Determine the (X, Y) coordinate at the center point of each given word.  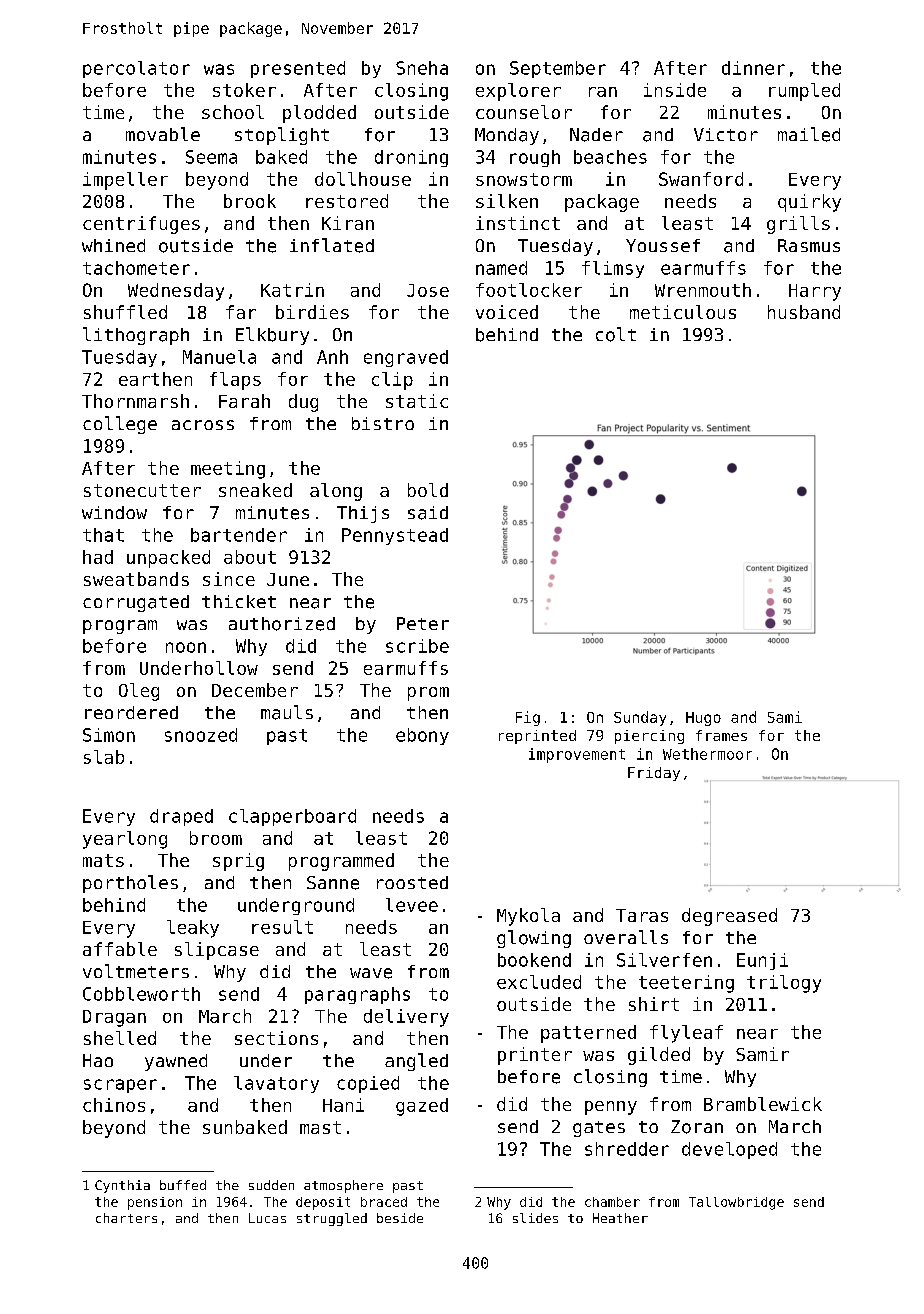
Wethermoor (707, 754)
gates (599, 1129)
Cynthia (122, 1186)
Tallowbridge (736, 1203)
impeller (125, 181)
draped (181, 817)
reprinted (537, 737)
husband (804, 312)
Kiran (348, 223)
